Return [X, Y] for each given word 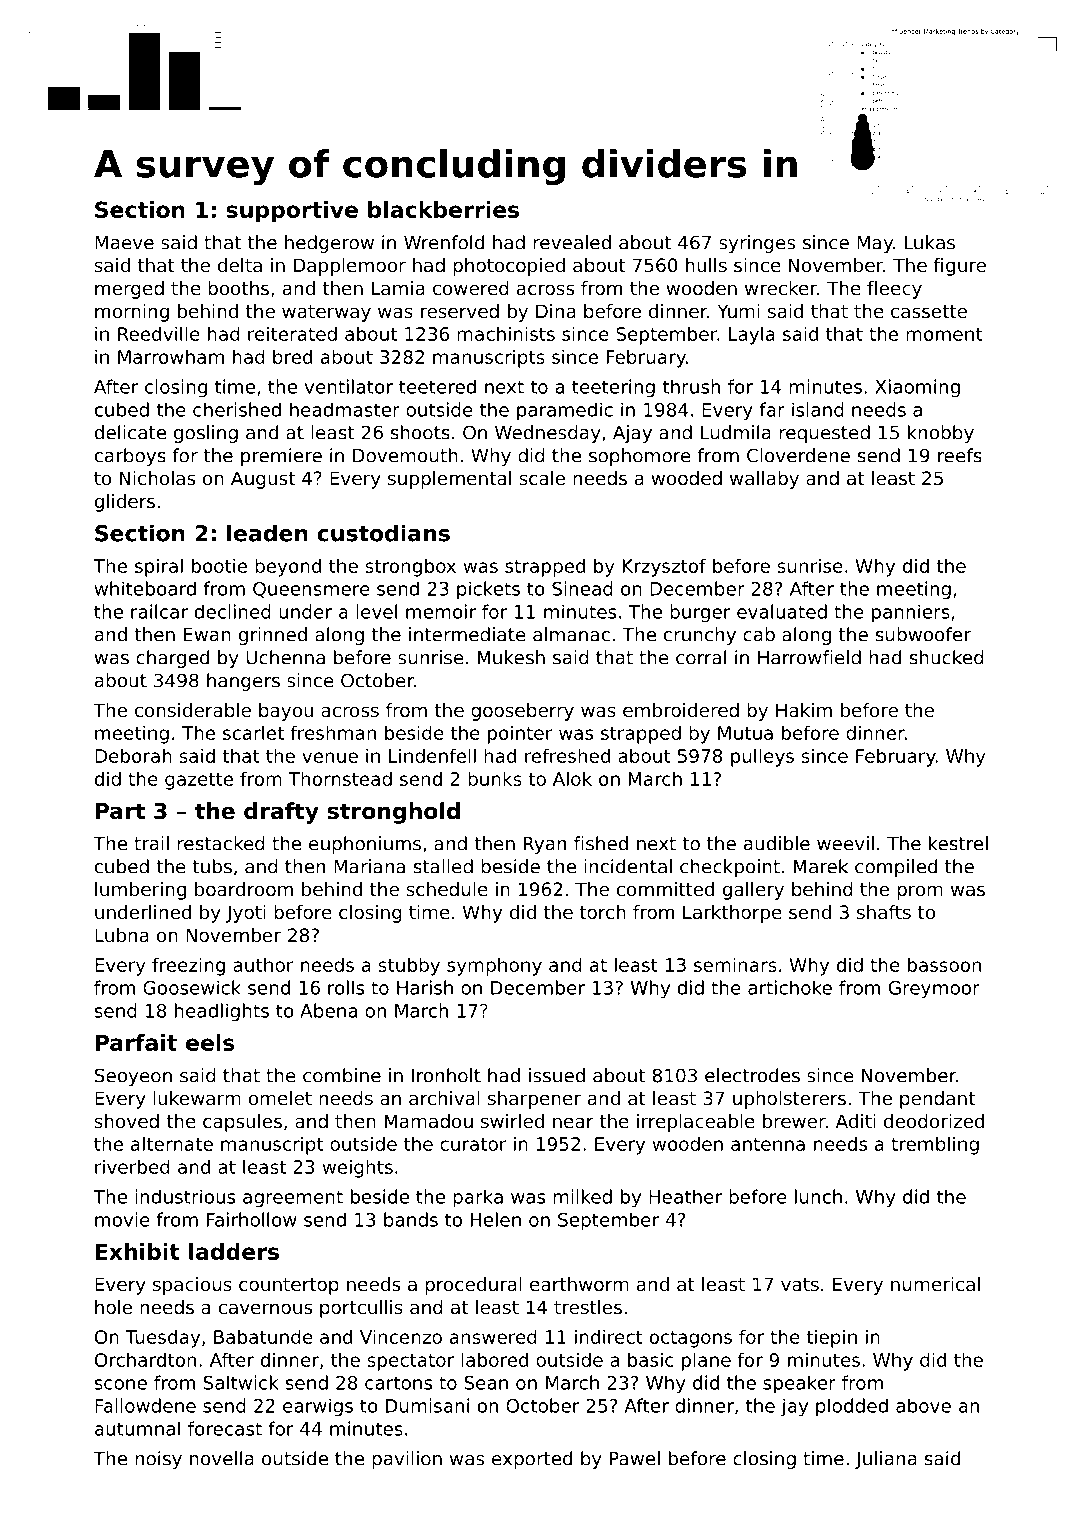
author [263, 964]
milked [582, 1196]
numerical [935, 1284]
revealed [572, 242]
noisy [158, 1460]
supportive [292, 212]
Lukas [930, 242]
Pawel [635, 1458]
